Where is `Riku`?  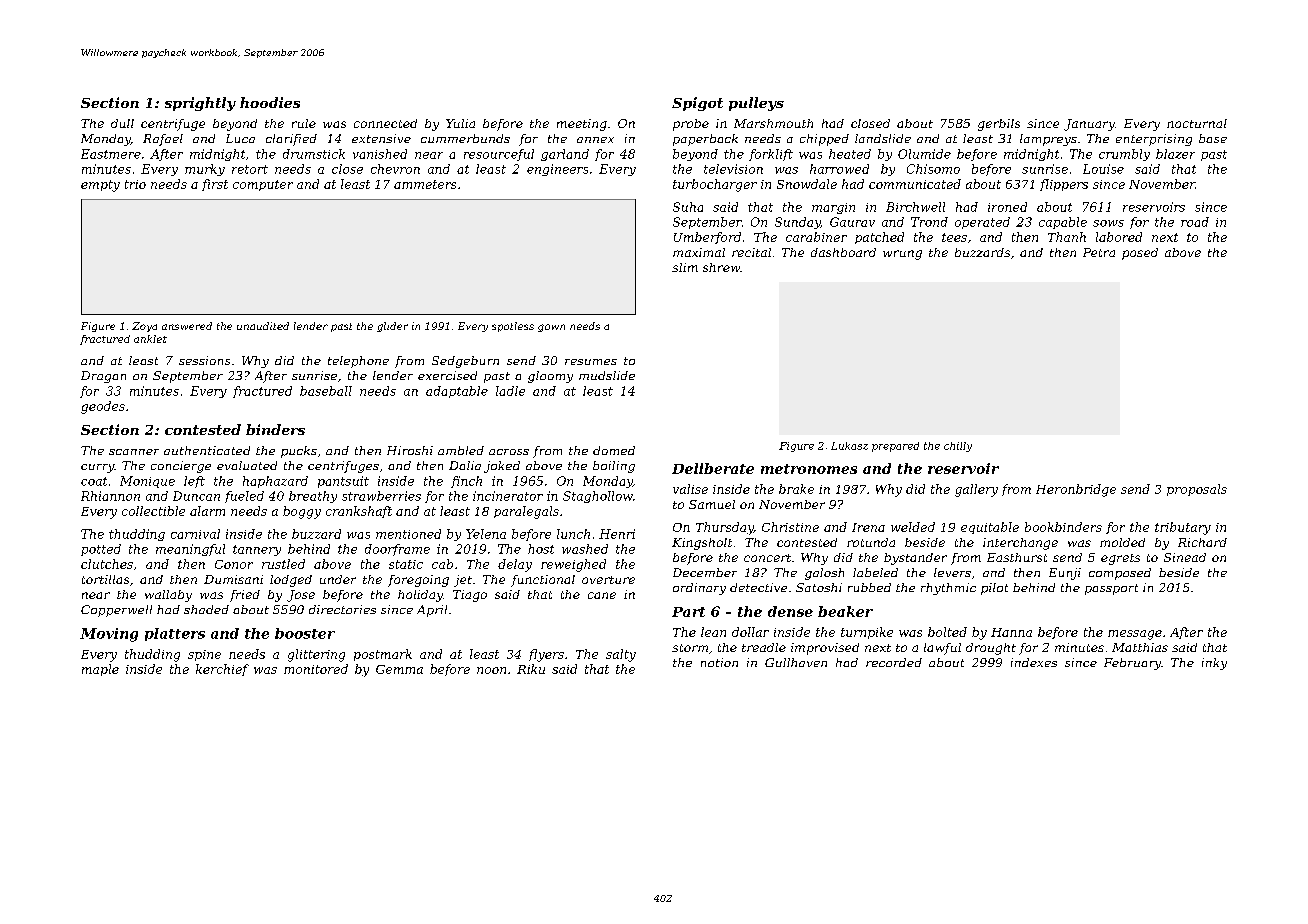 Riku is located at coordinates (531, 669).
